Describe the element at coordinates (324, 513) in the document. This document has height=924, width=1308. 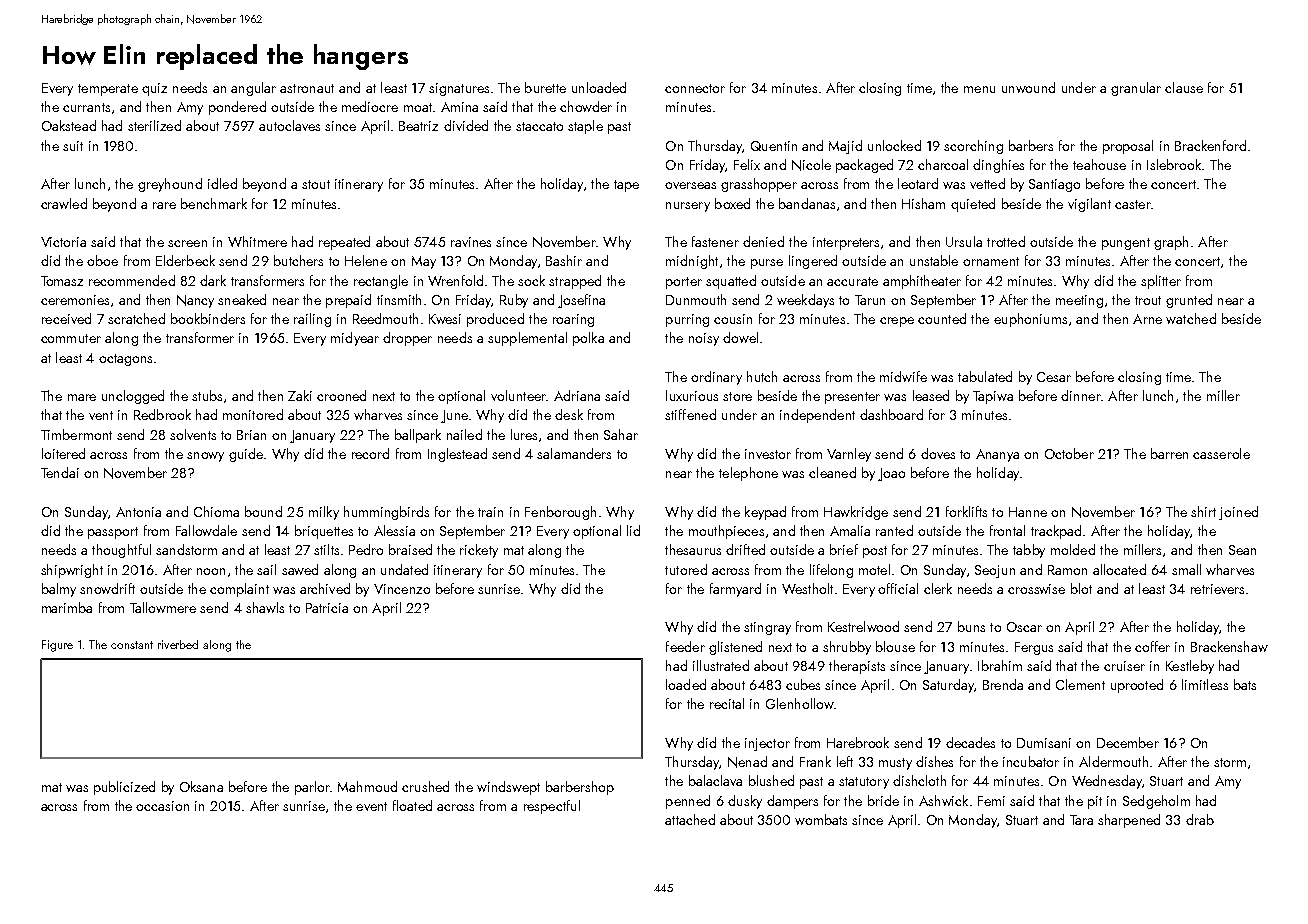
I see `milky` at that location.
